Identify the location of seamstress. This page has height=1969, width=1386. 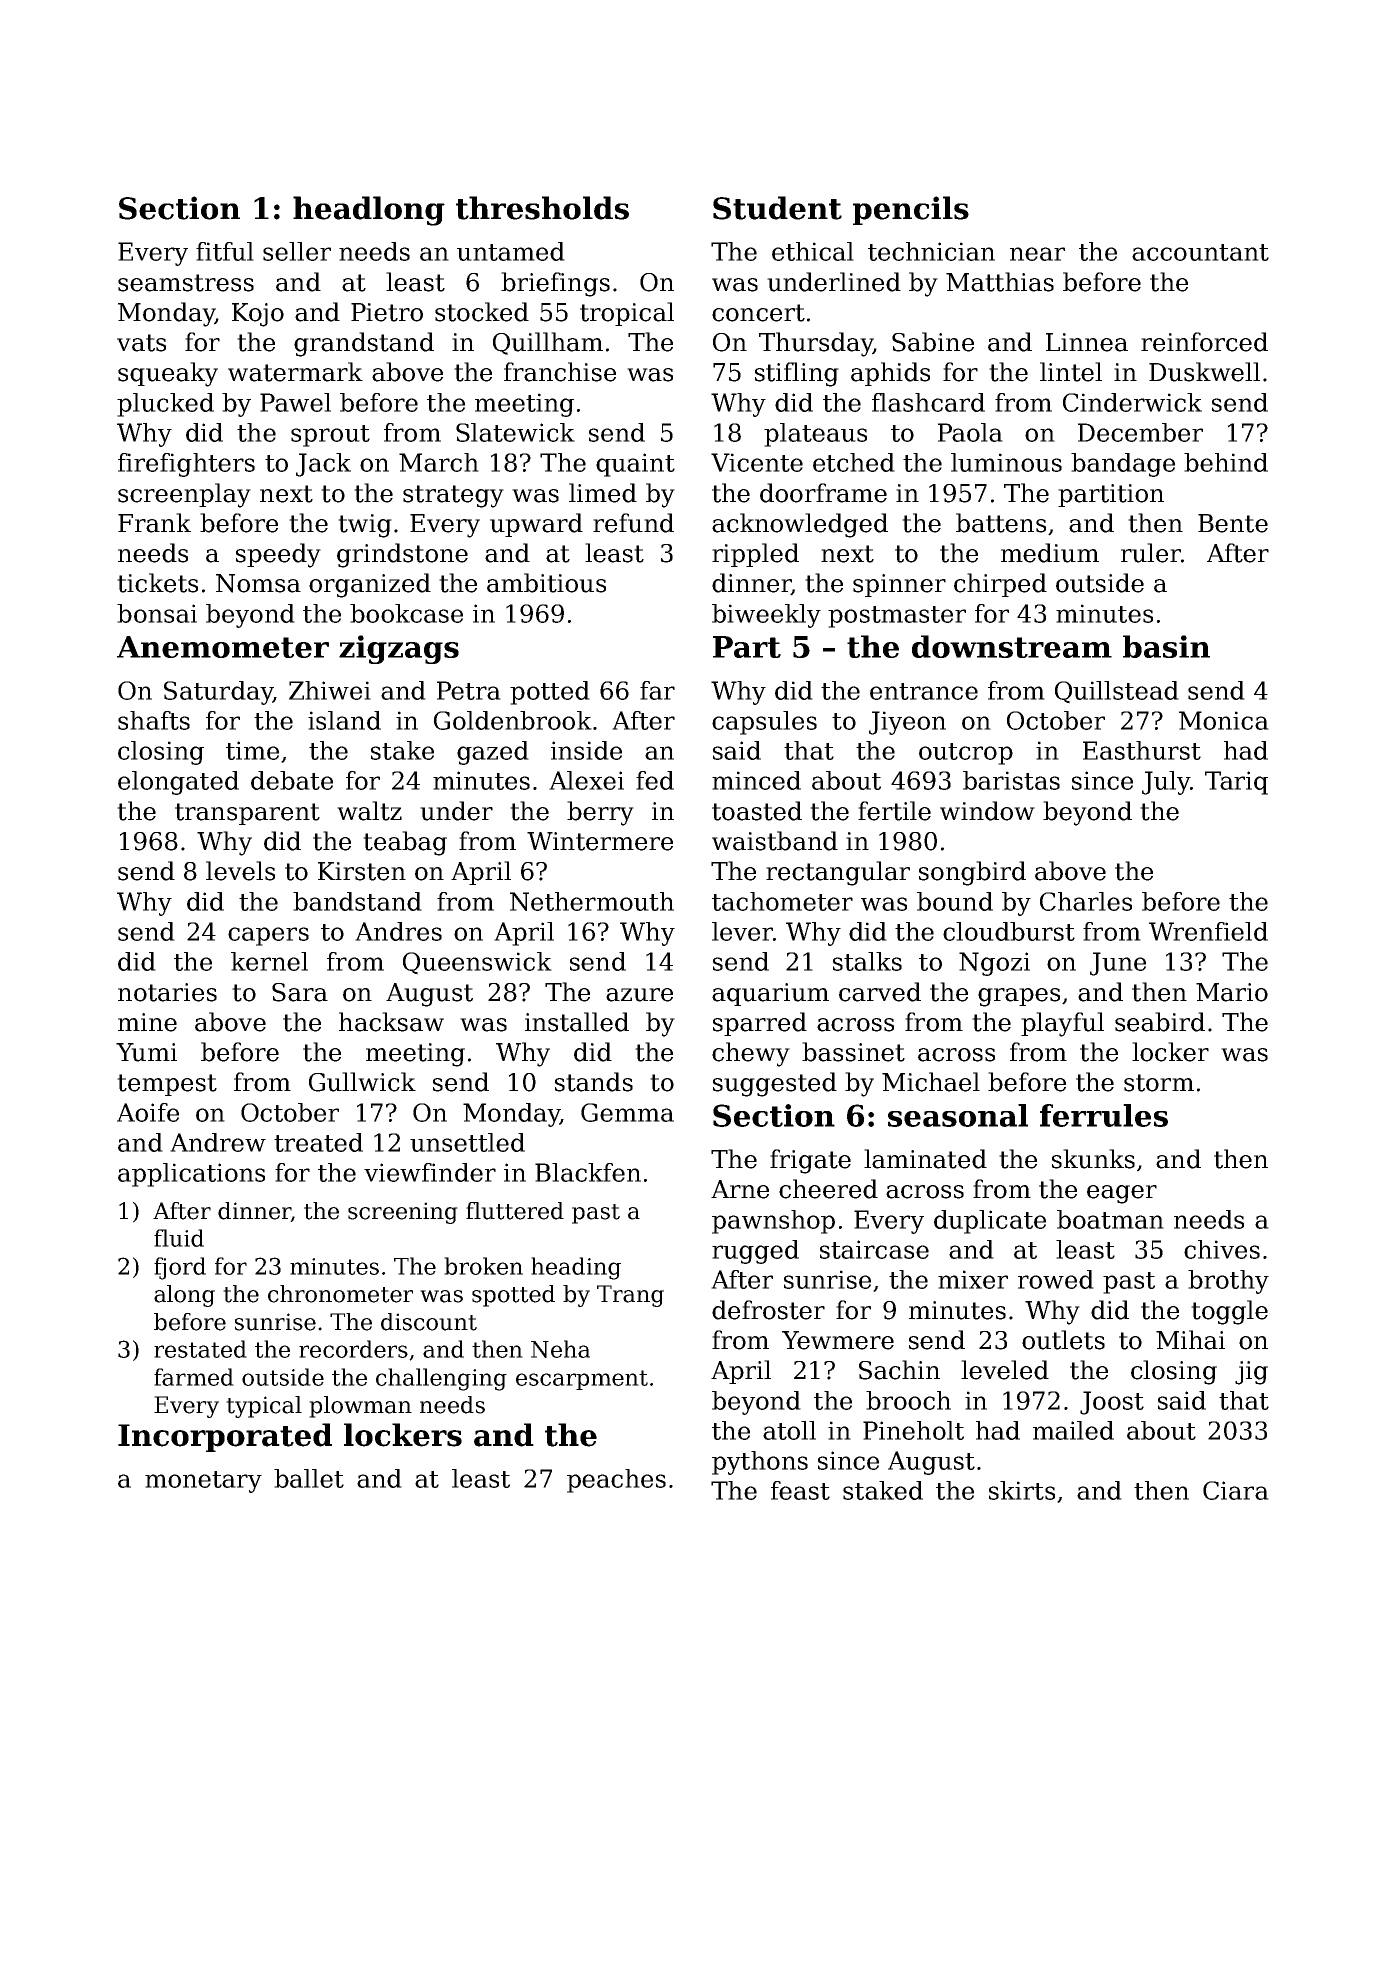
(186, 283).
